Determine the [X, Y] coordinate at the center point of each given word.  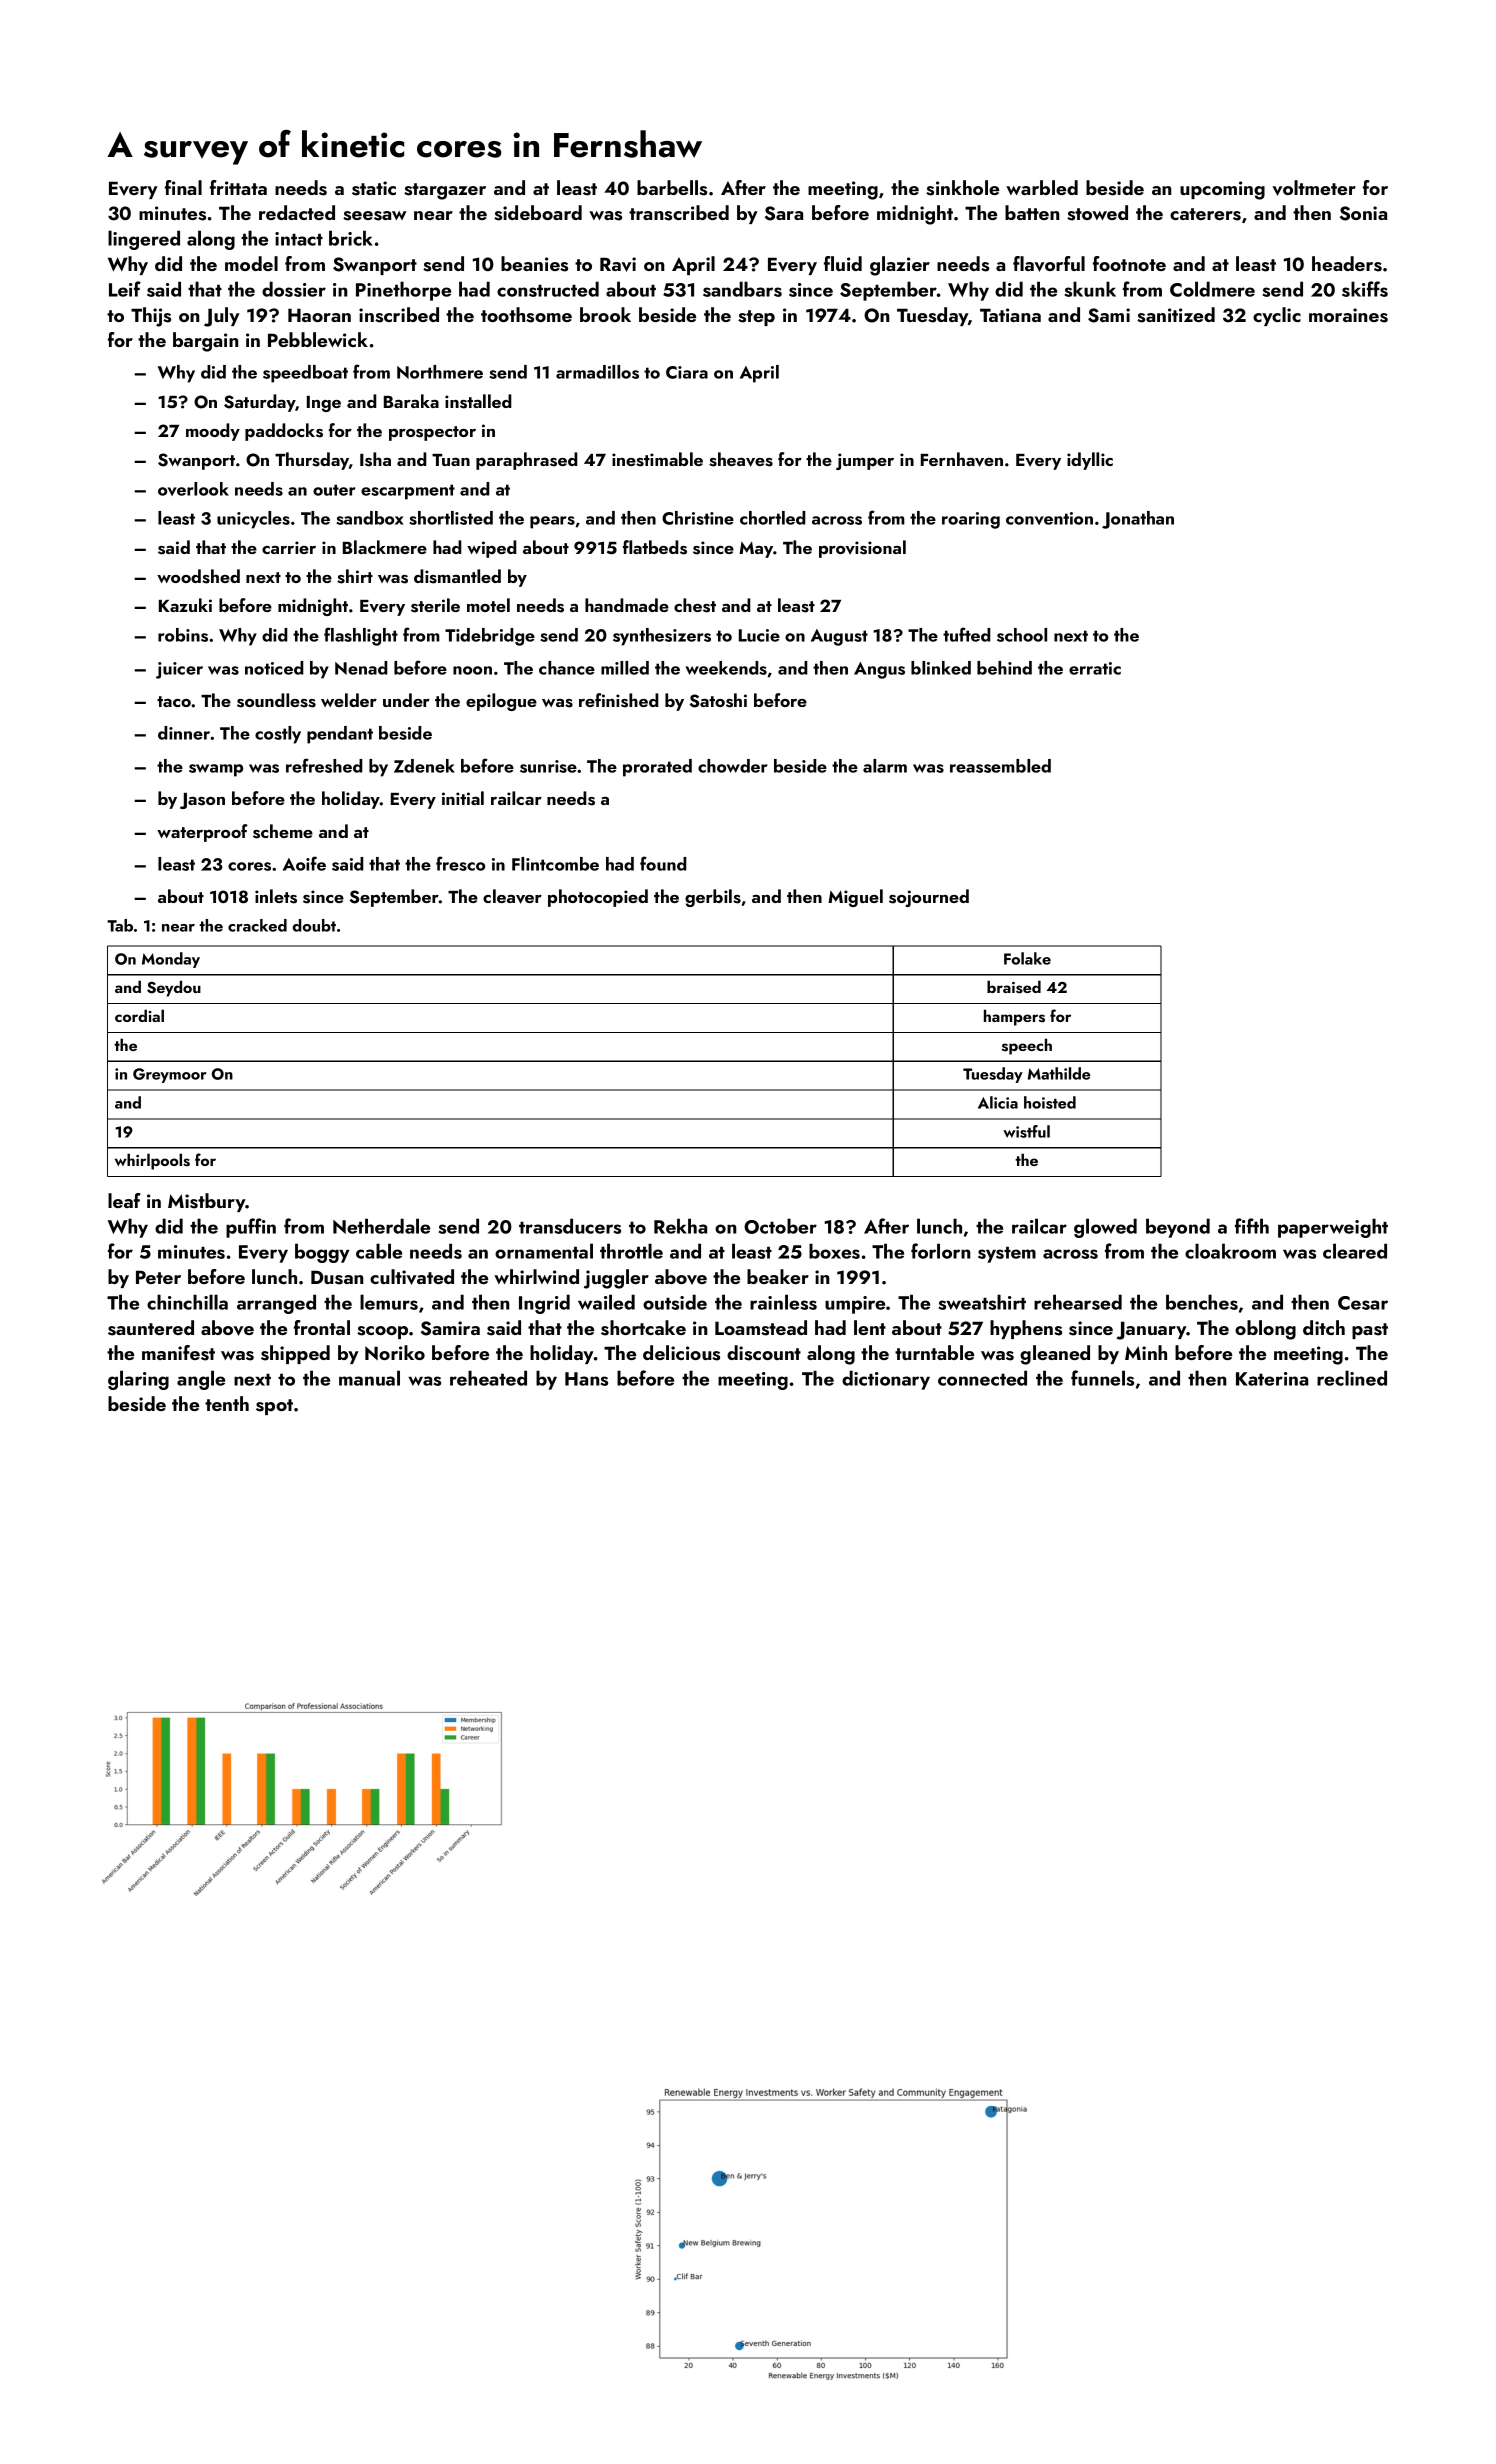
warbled [1042, 187]
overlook [193, 489]
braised [1014, 987]
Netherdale [381, 1226]
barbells [672, 188]
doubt [314, 925]
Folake [1027, 958]
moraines [1348, 315]
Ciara [687, 372]
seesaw [375, 216]
